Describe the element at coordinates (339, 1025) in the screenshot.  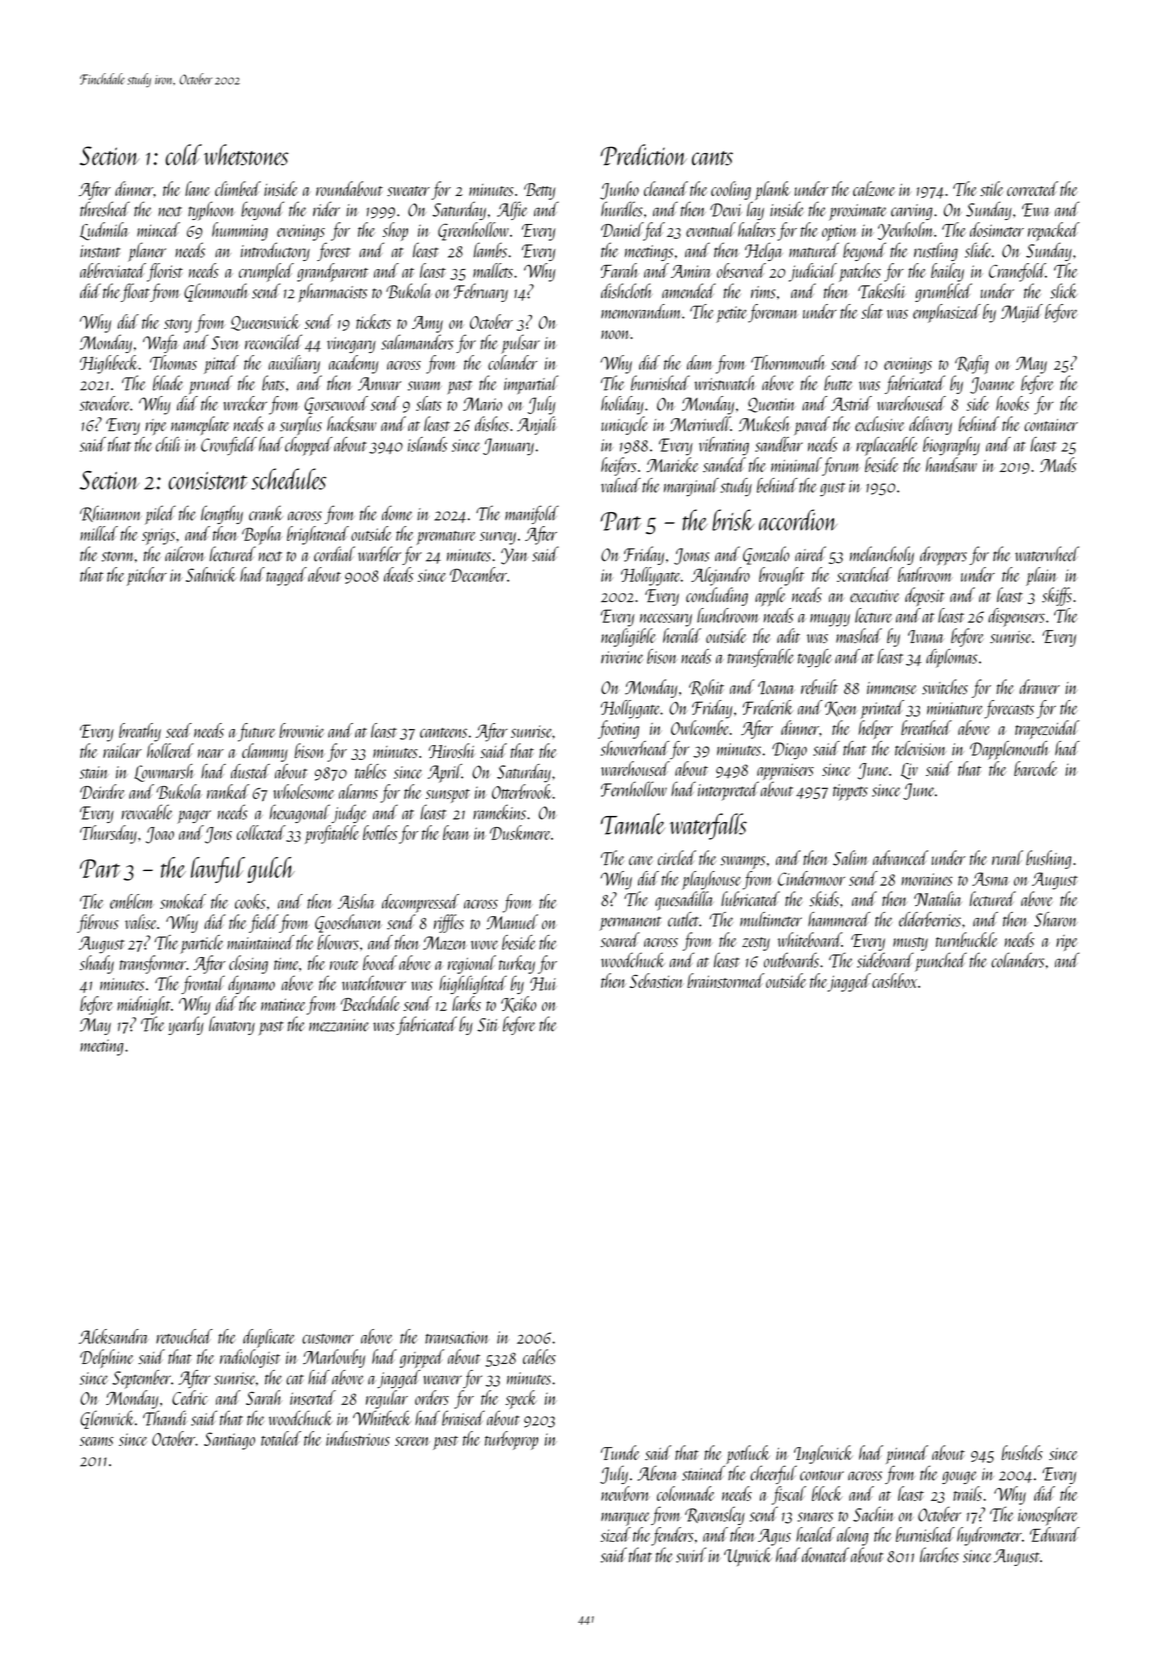
I see `mezzanine` at that location.
